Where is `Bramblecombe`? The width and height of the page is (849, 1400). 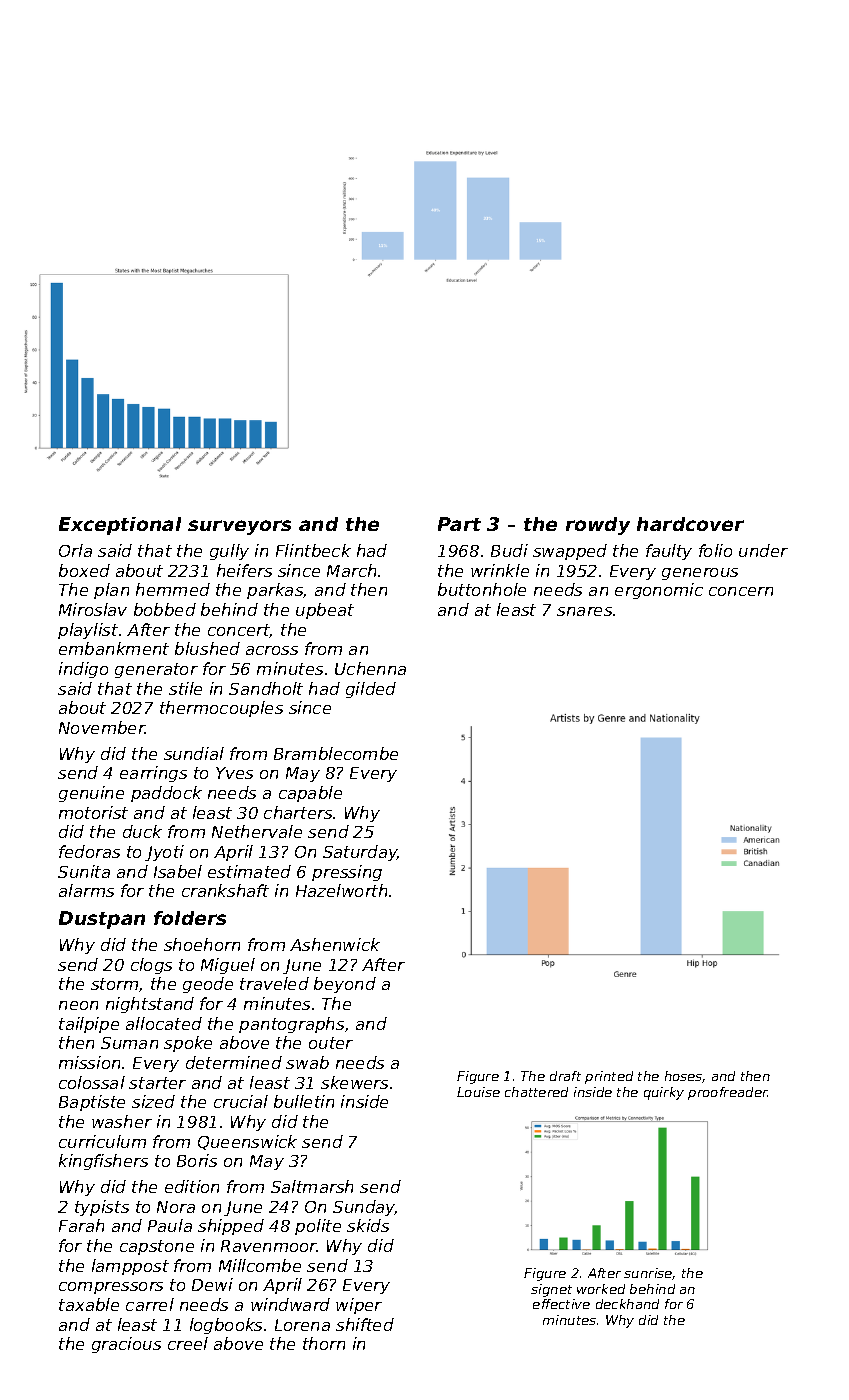 Bramblecombe is located at coordinates (336, 753).
